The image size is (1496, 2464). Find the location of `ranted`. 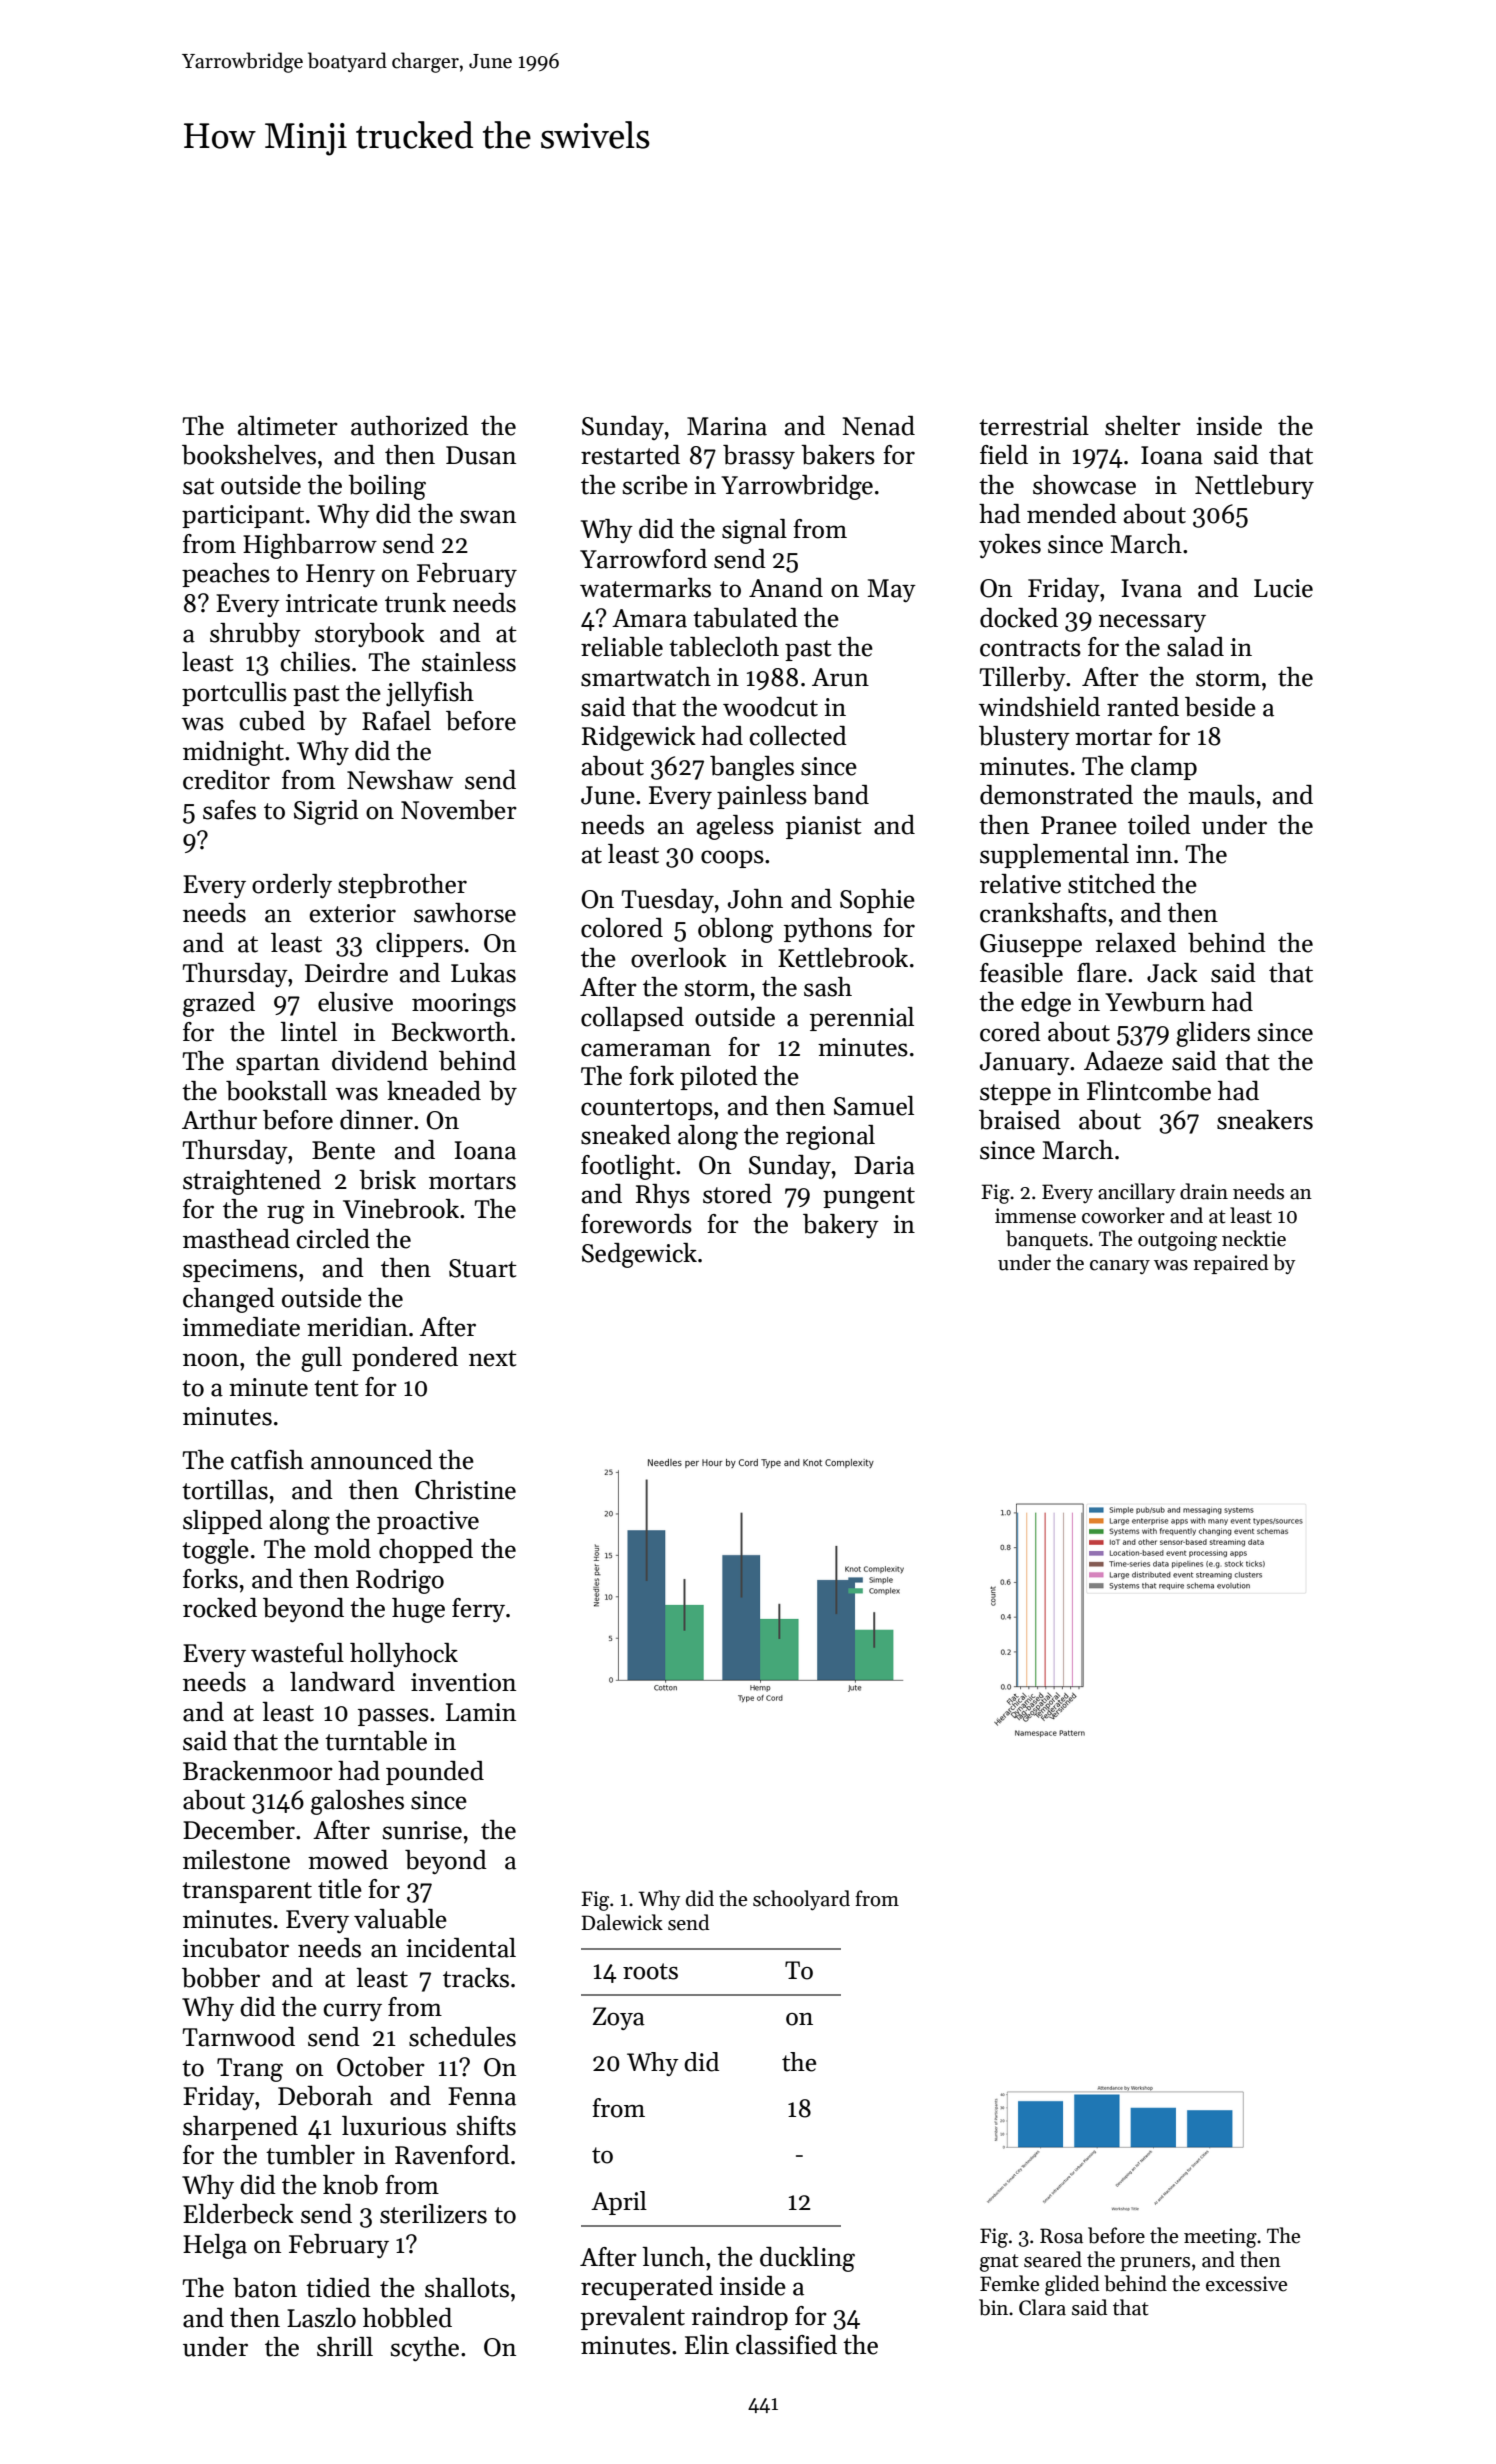

ranted is located at coordinates (1143, 707).
